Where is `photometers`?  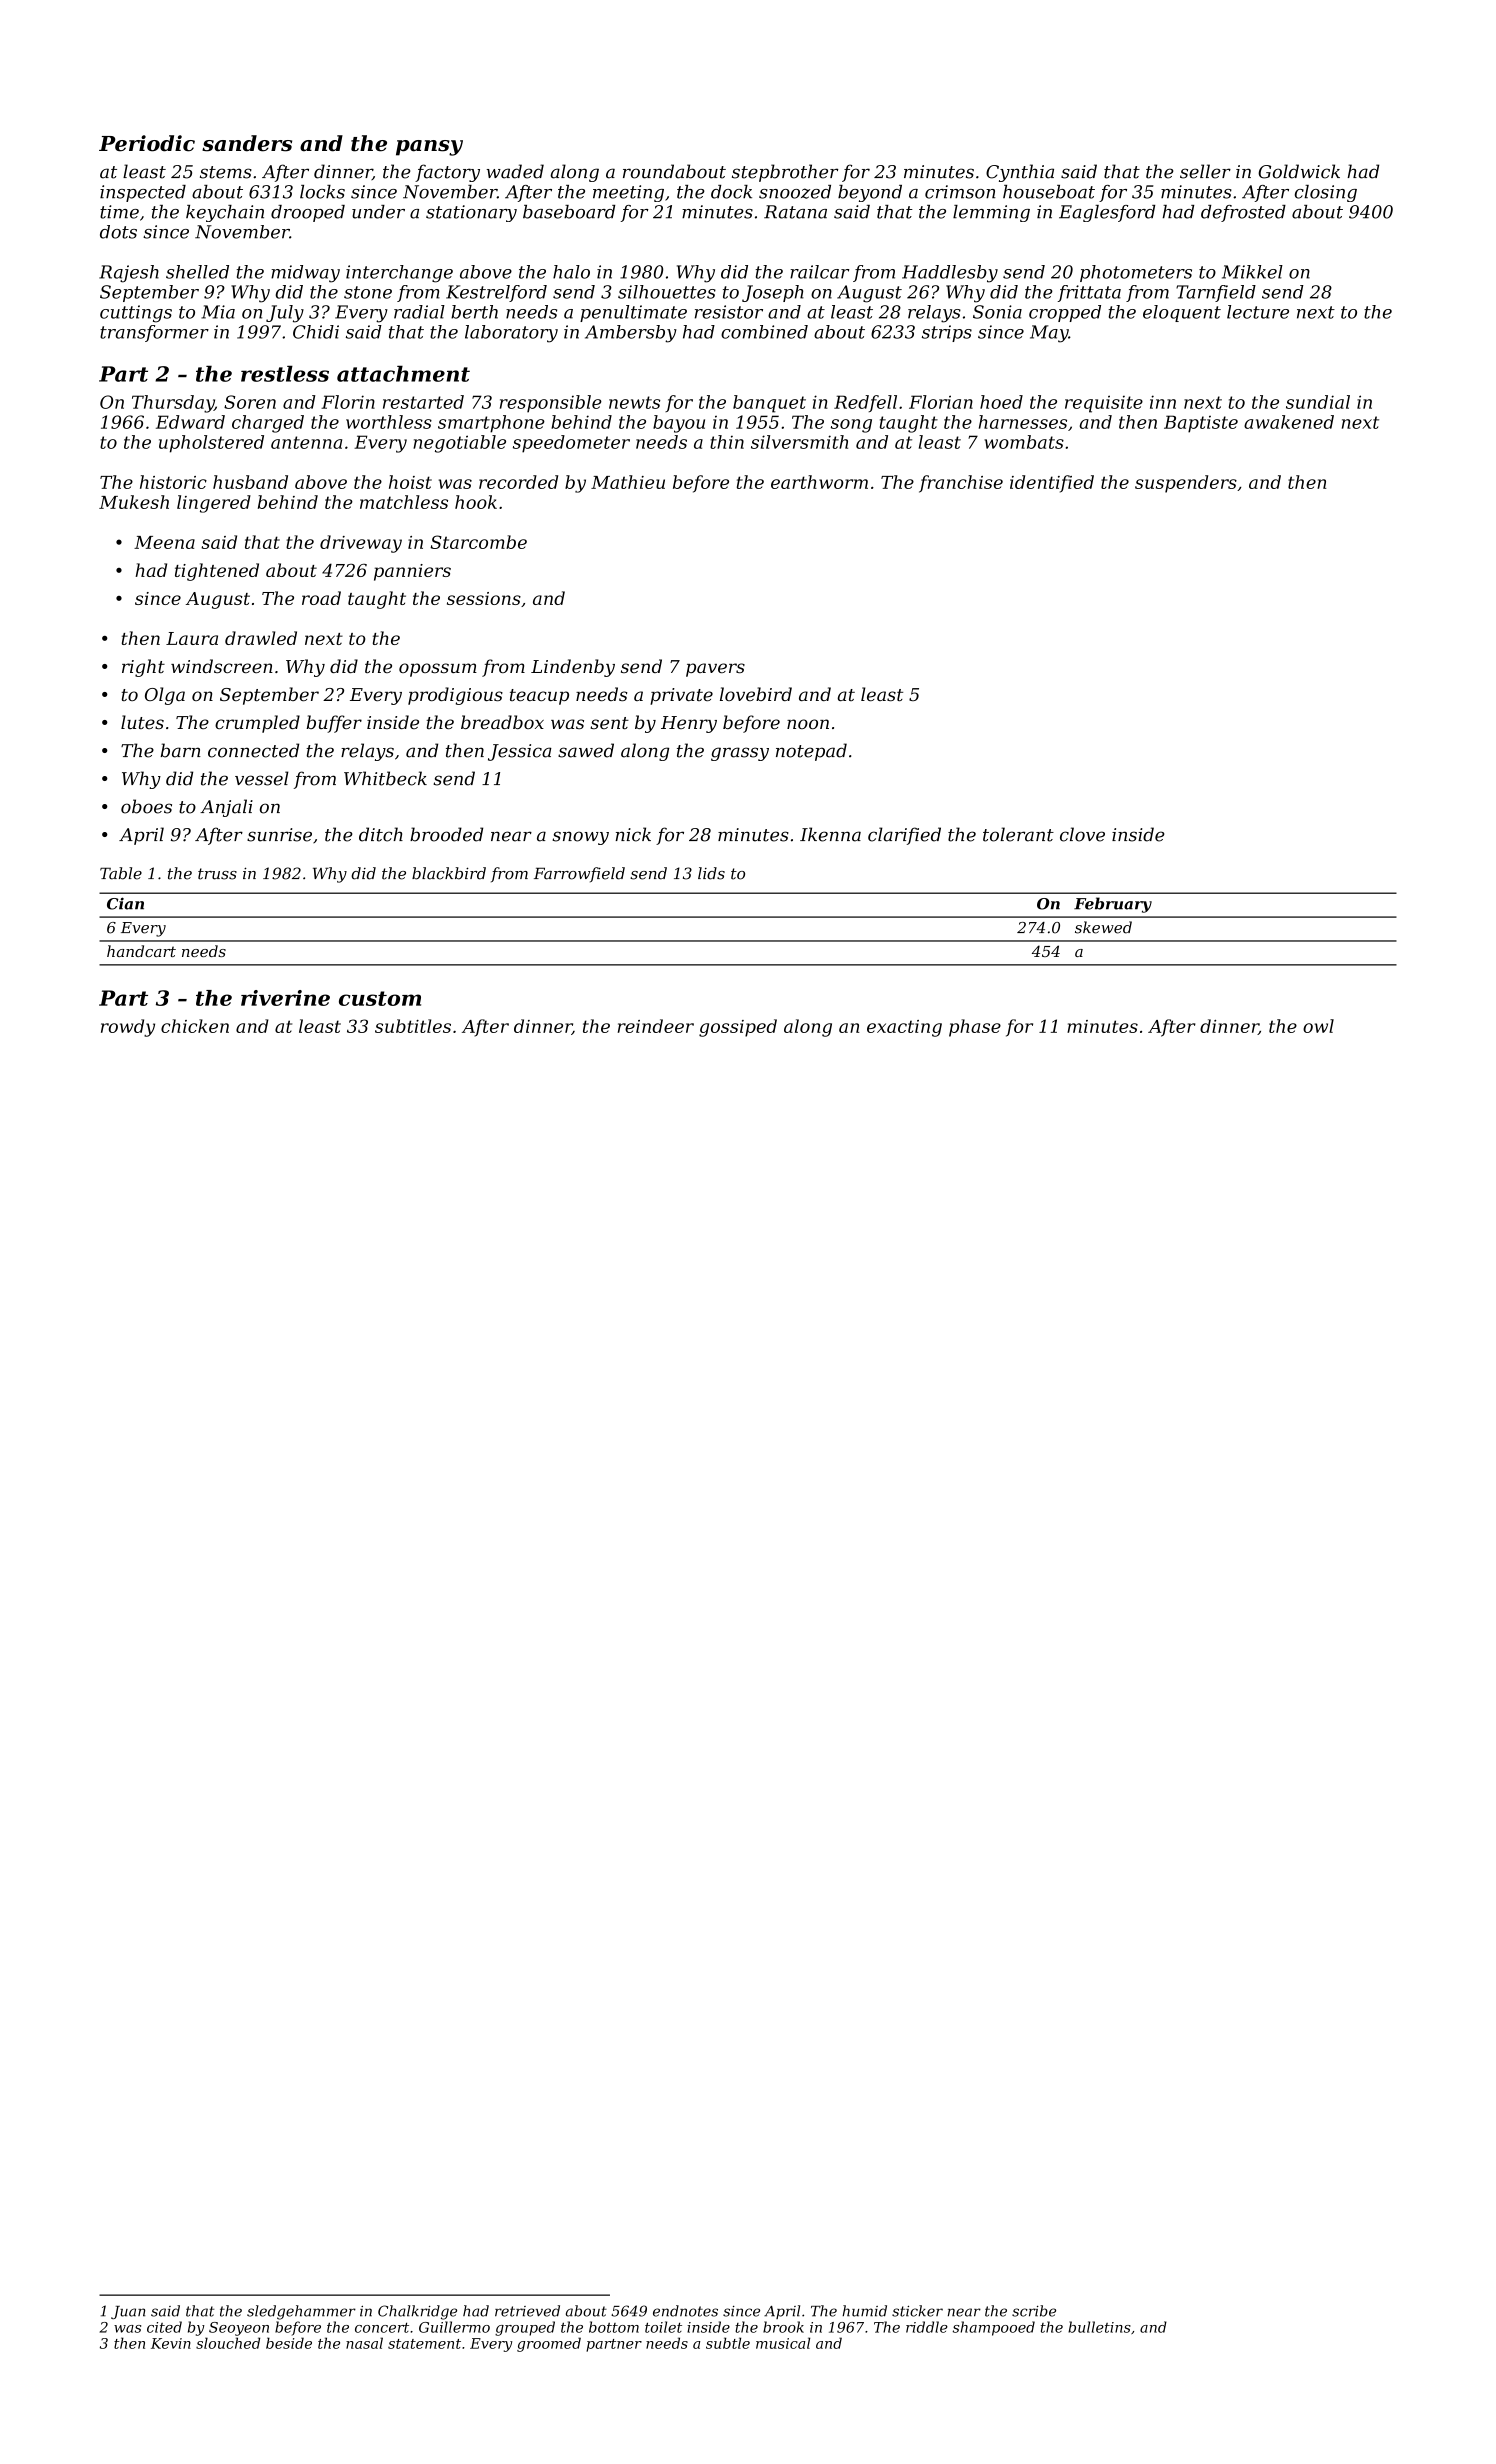 photometers is located at coordinates (1136, 273).
